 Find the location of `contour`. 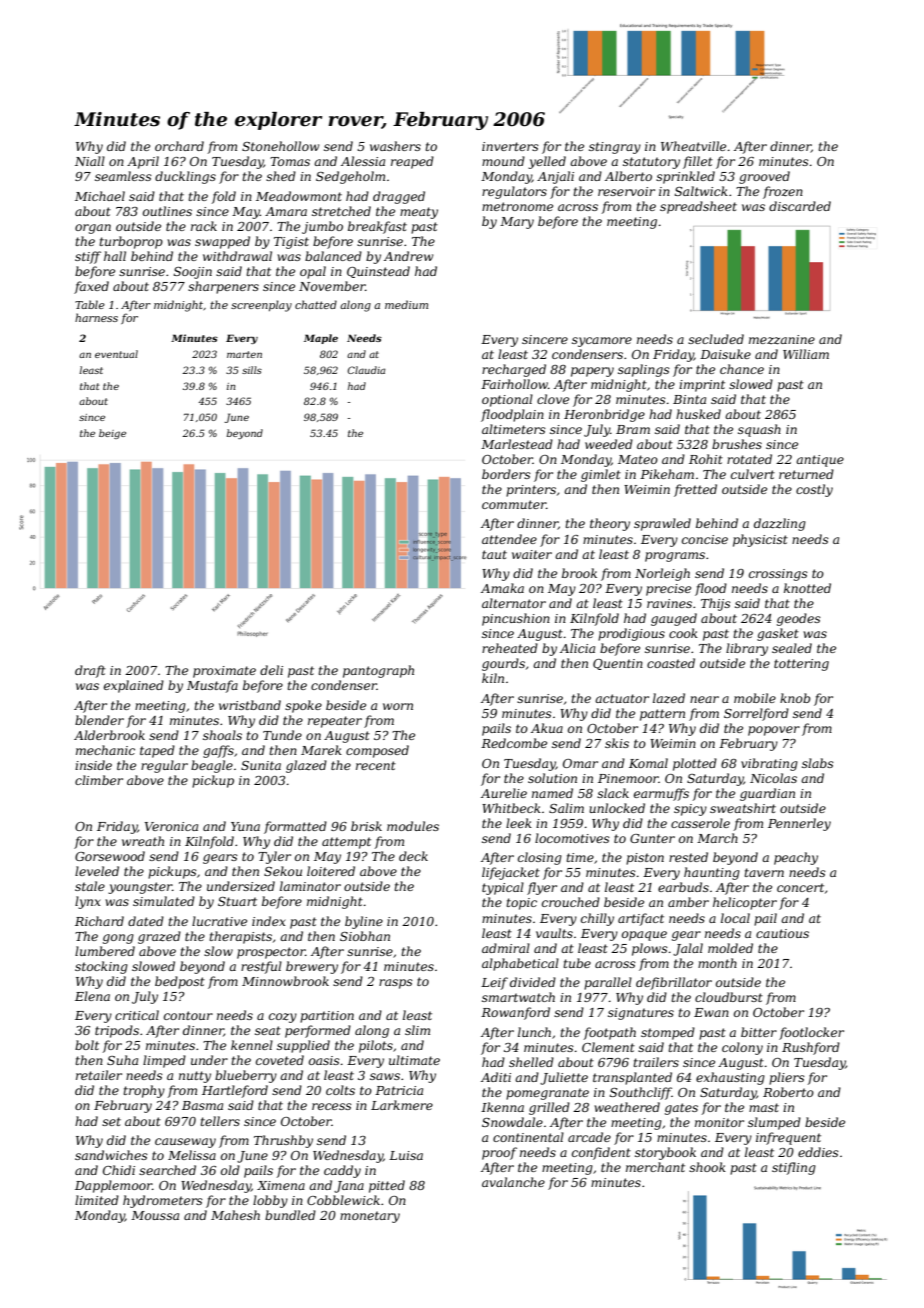

contour is located at coordinates (188, 1015).
